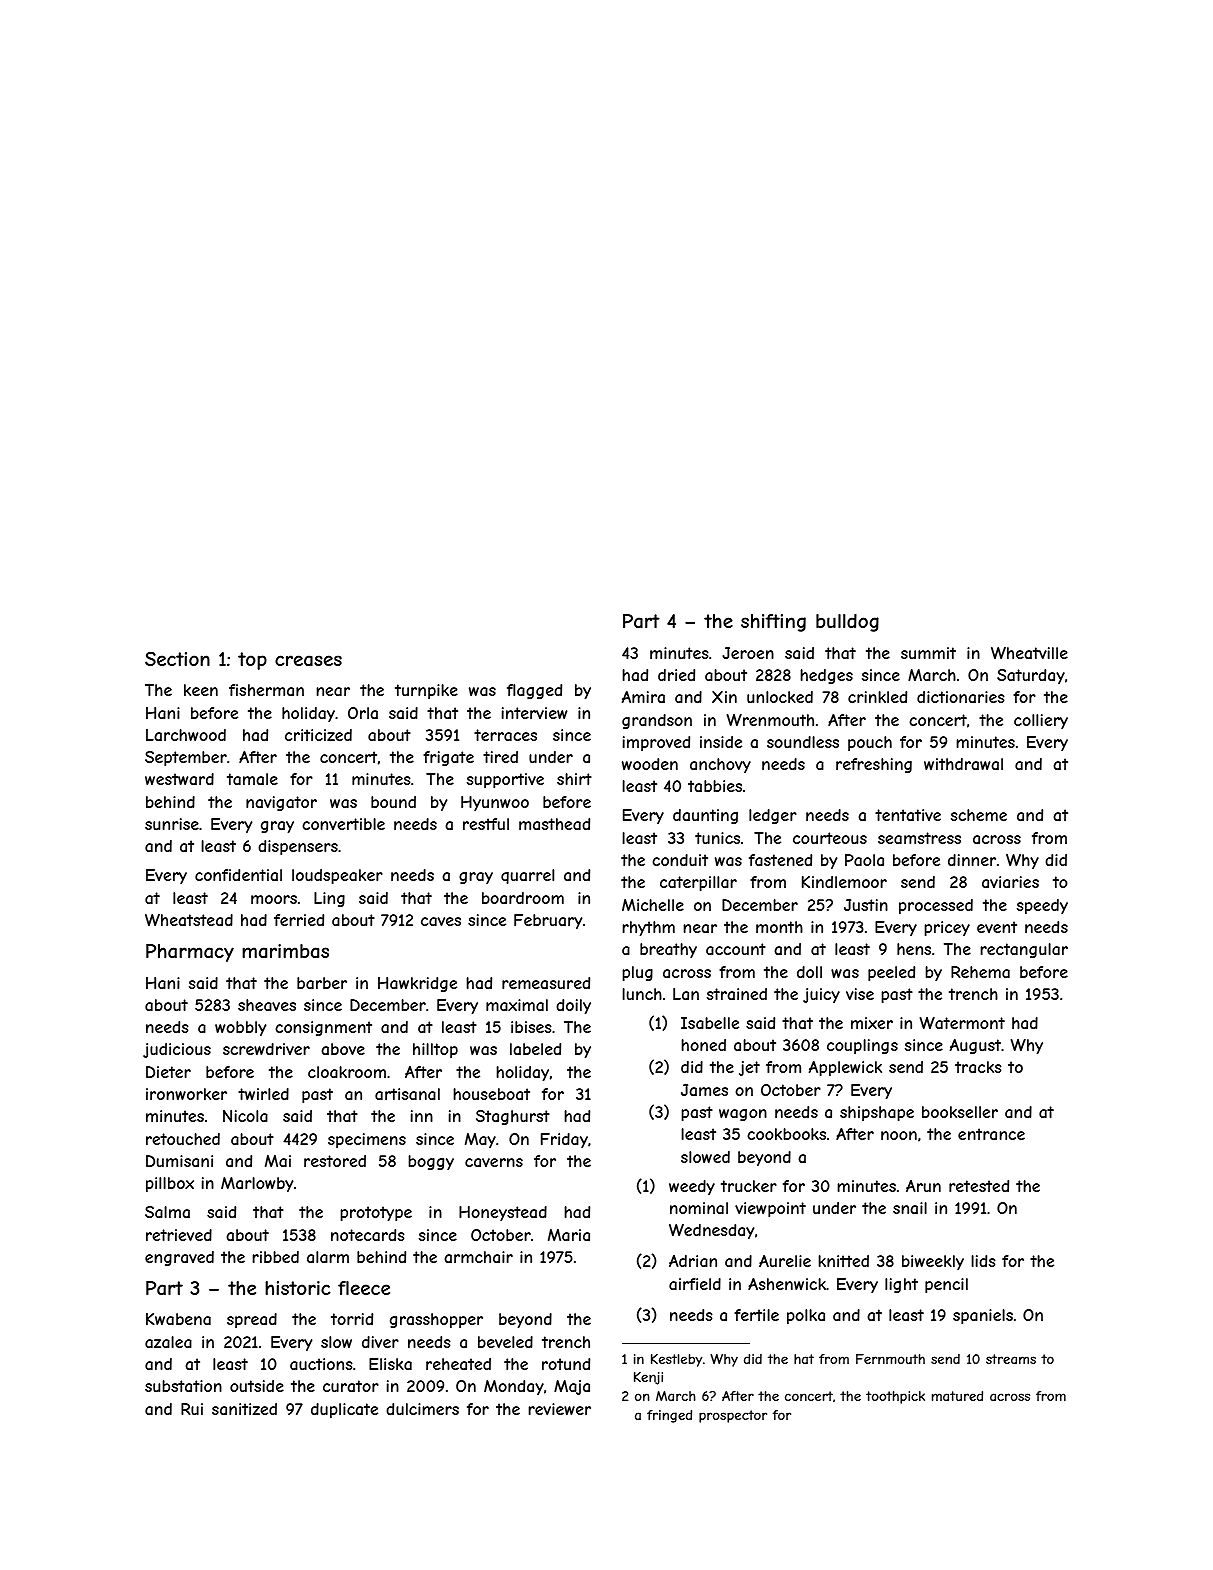 This page has height=1570, width=1213. What do you see at coordinates (676, 675) in the page?
I see `dried` at bounding box center [676, 675].
